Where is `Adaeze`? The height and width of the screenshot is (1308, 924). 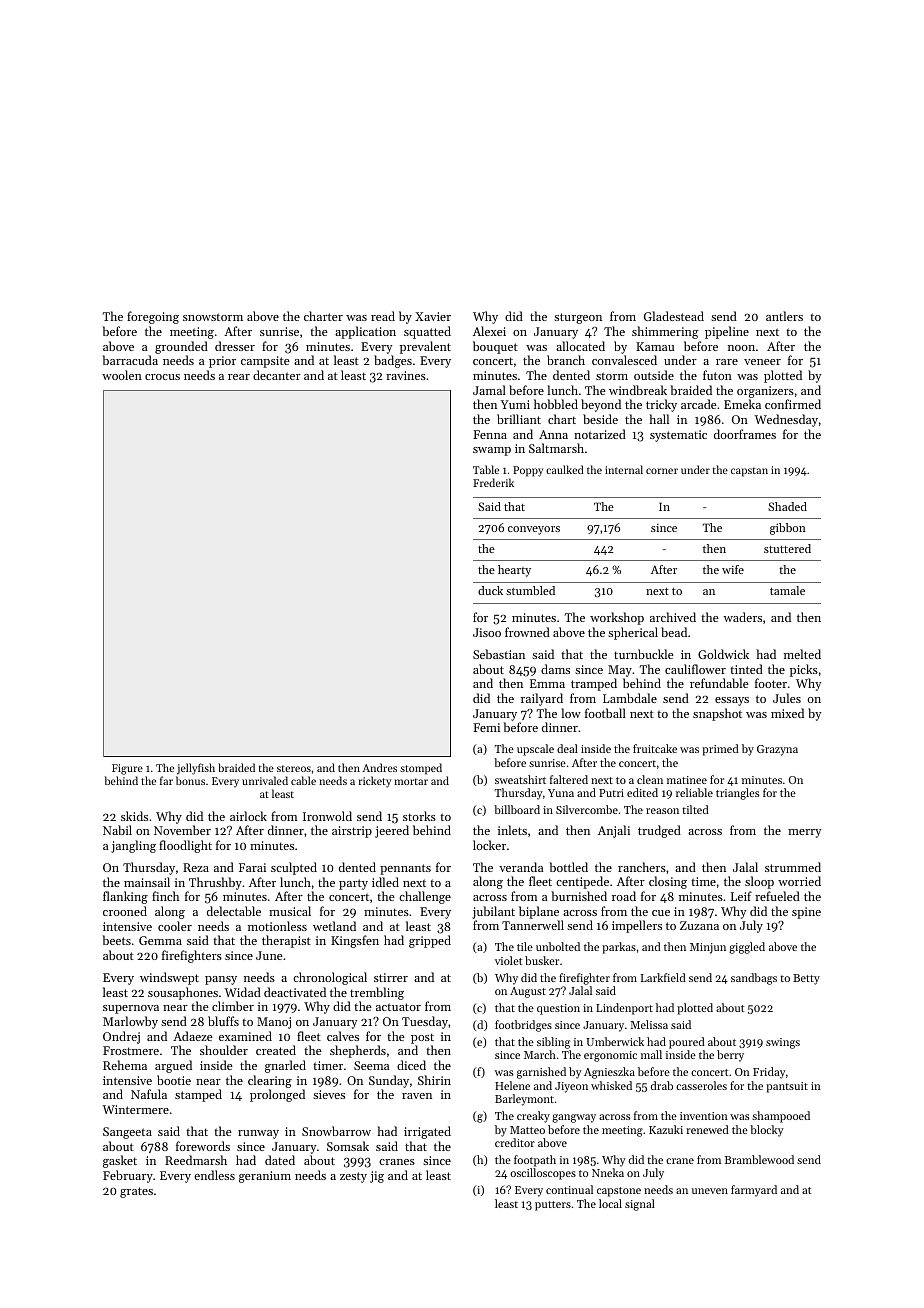
Adaeze is located at coordinates (193, 1036).
